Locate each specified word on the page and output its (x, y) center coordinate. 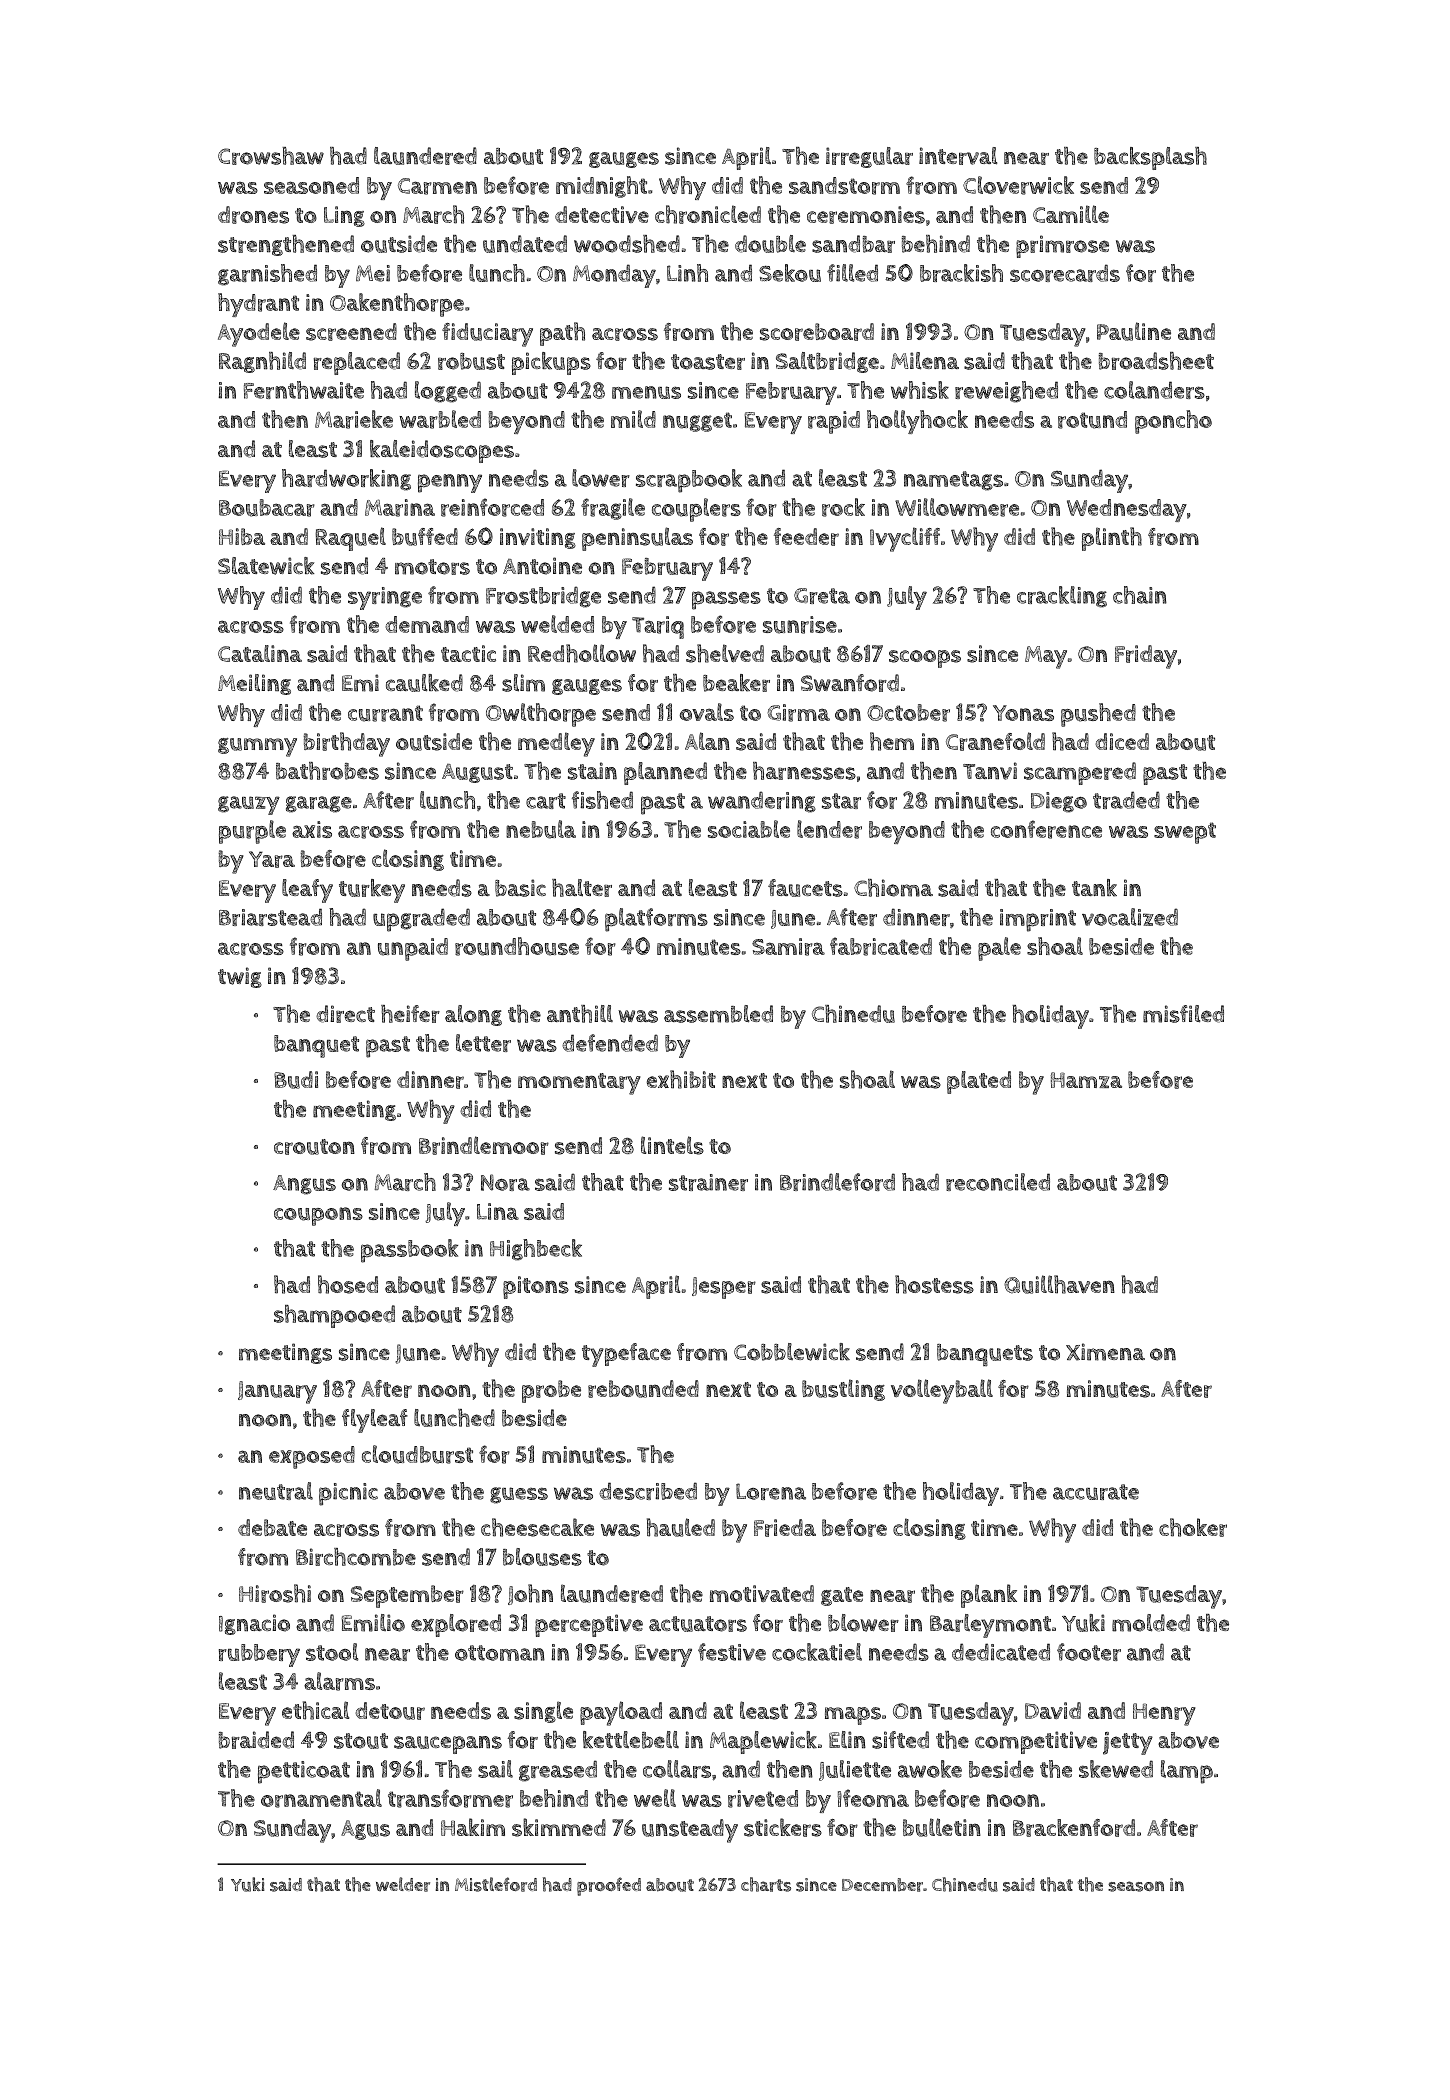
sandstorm (844, 186)
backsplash (1150, 158)
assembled (718, 1014)
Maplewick (763, 1742)
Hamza (1086, 1080)
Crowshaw (271, 156)
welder (403, 1884)
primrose (1062, 246)
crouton (314, 1147)
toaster (708, 362)
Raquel (350, 539)
